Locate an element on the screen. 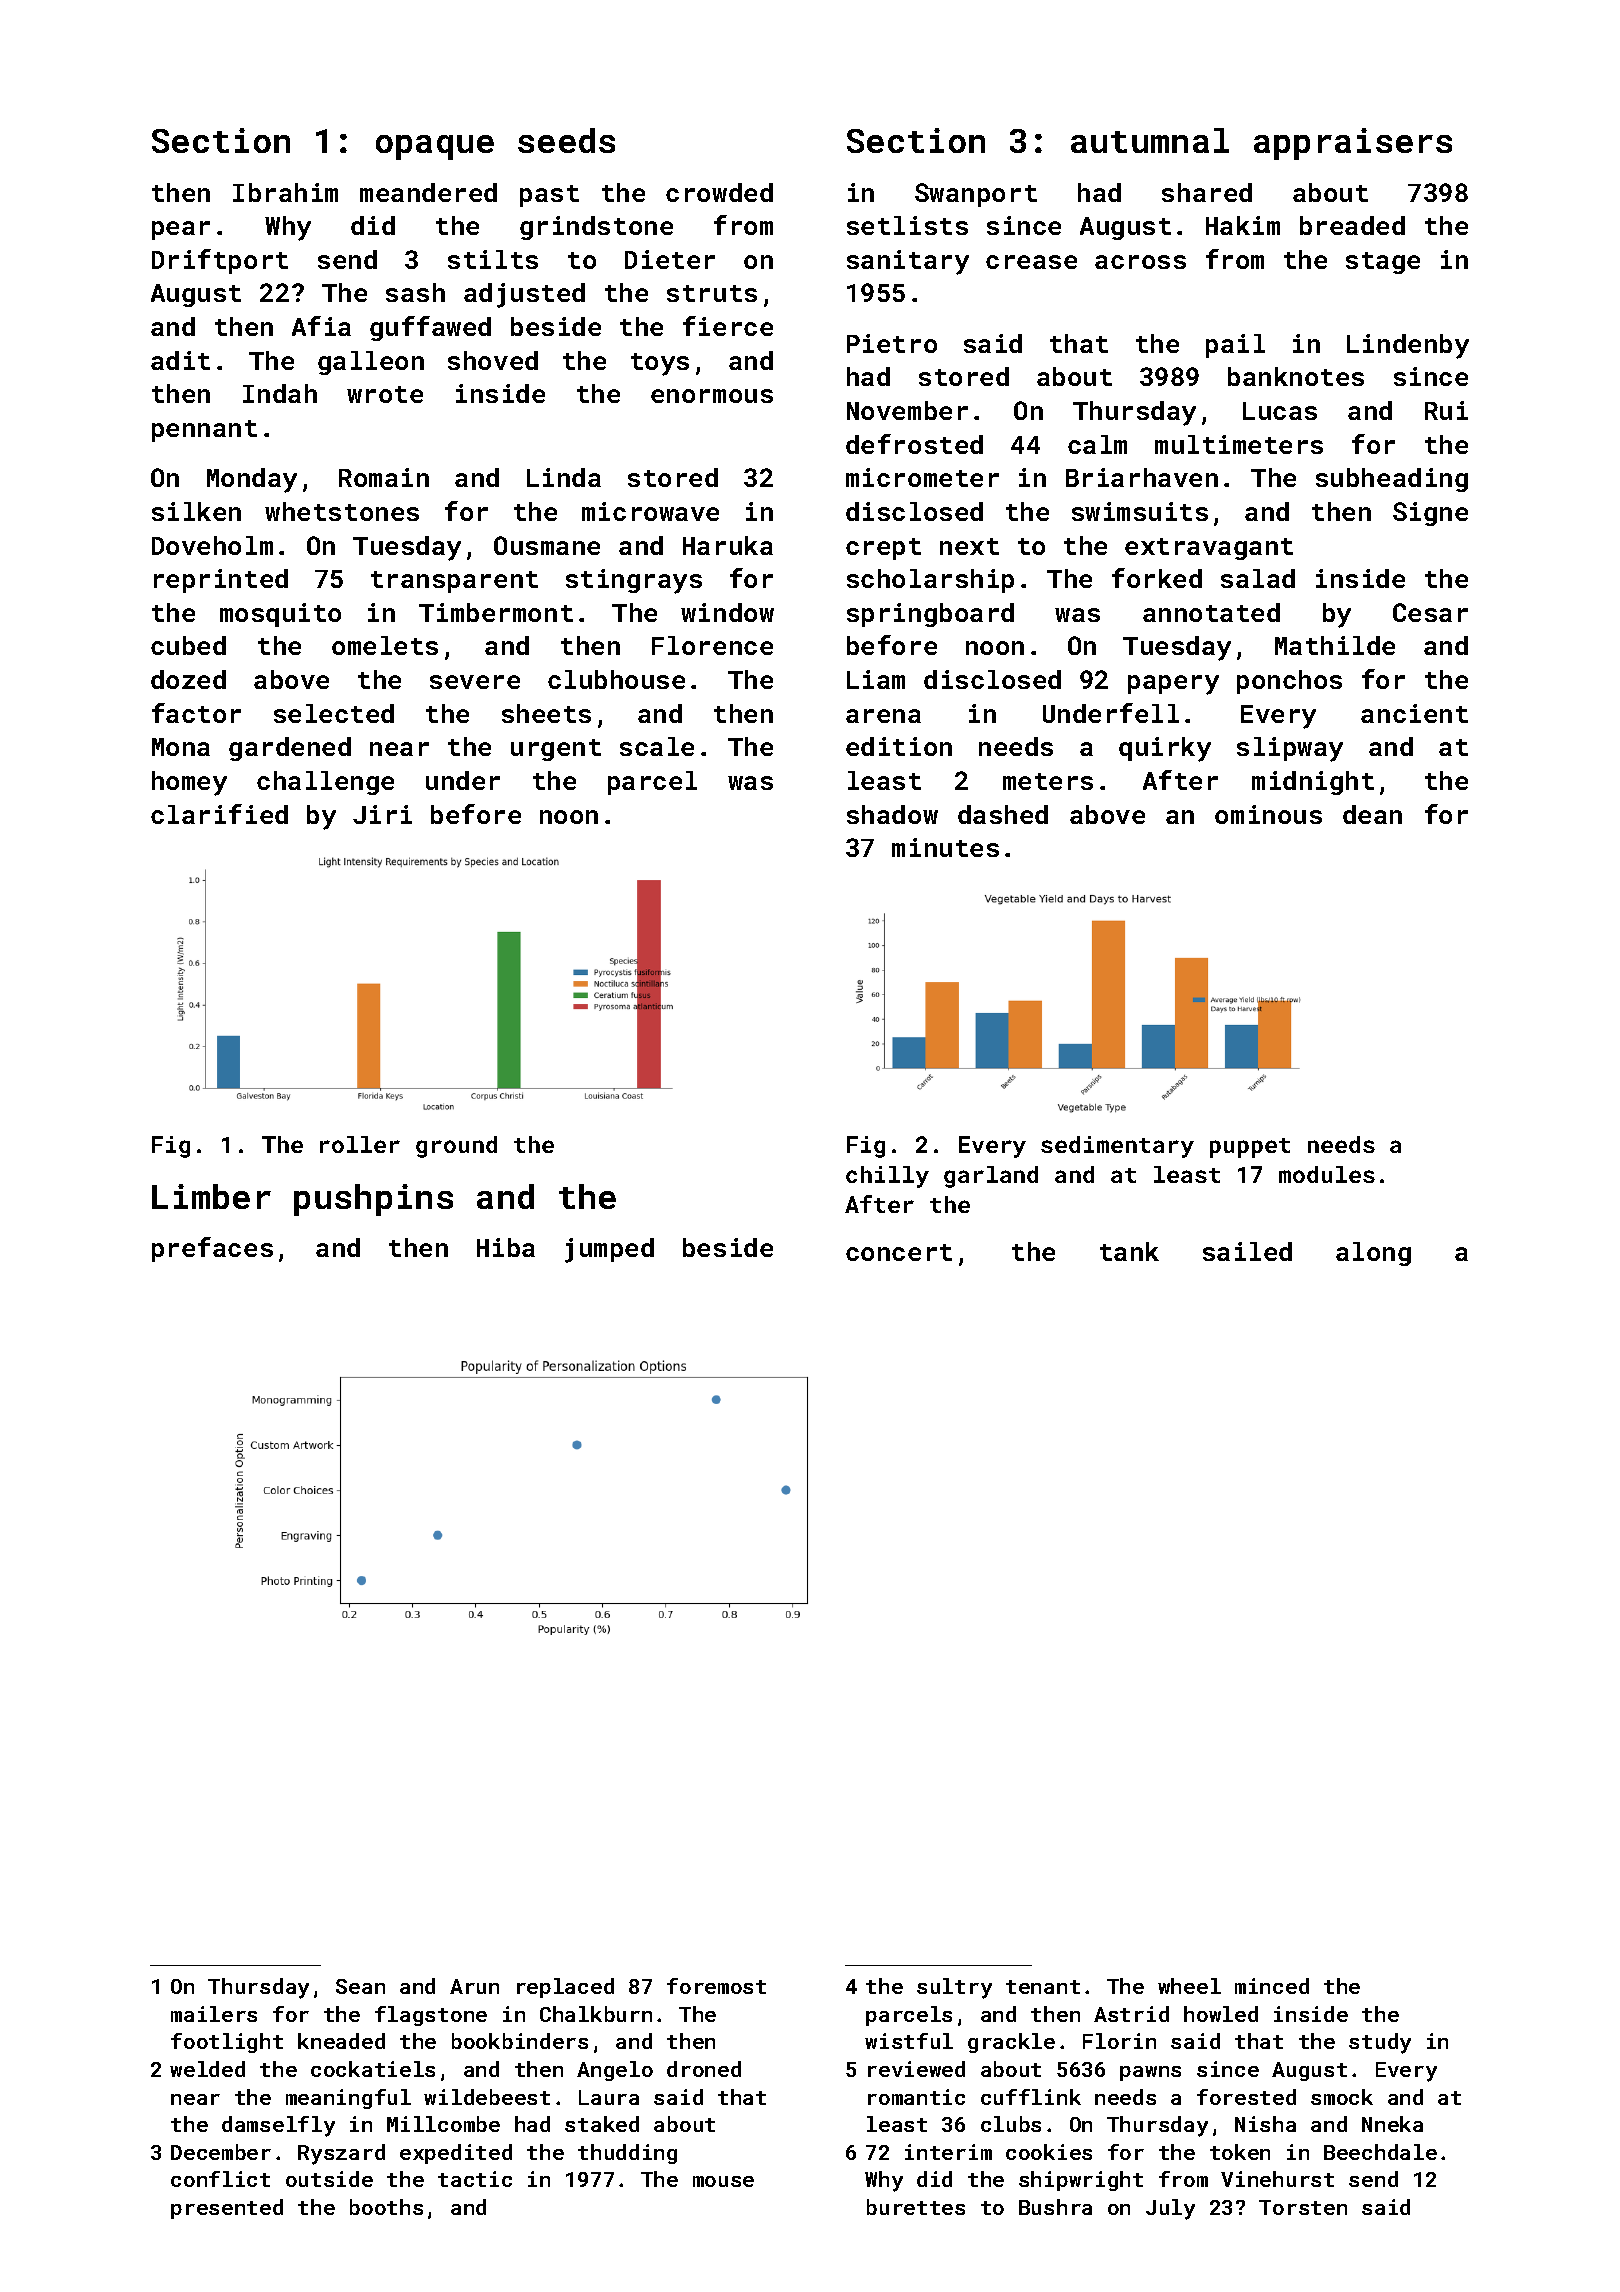  appraisers is located at coordinates (1353, 144).
